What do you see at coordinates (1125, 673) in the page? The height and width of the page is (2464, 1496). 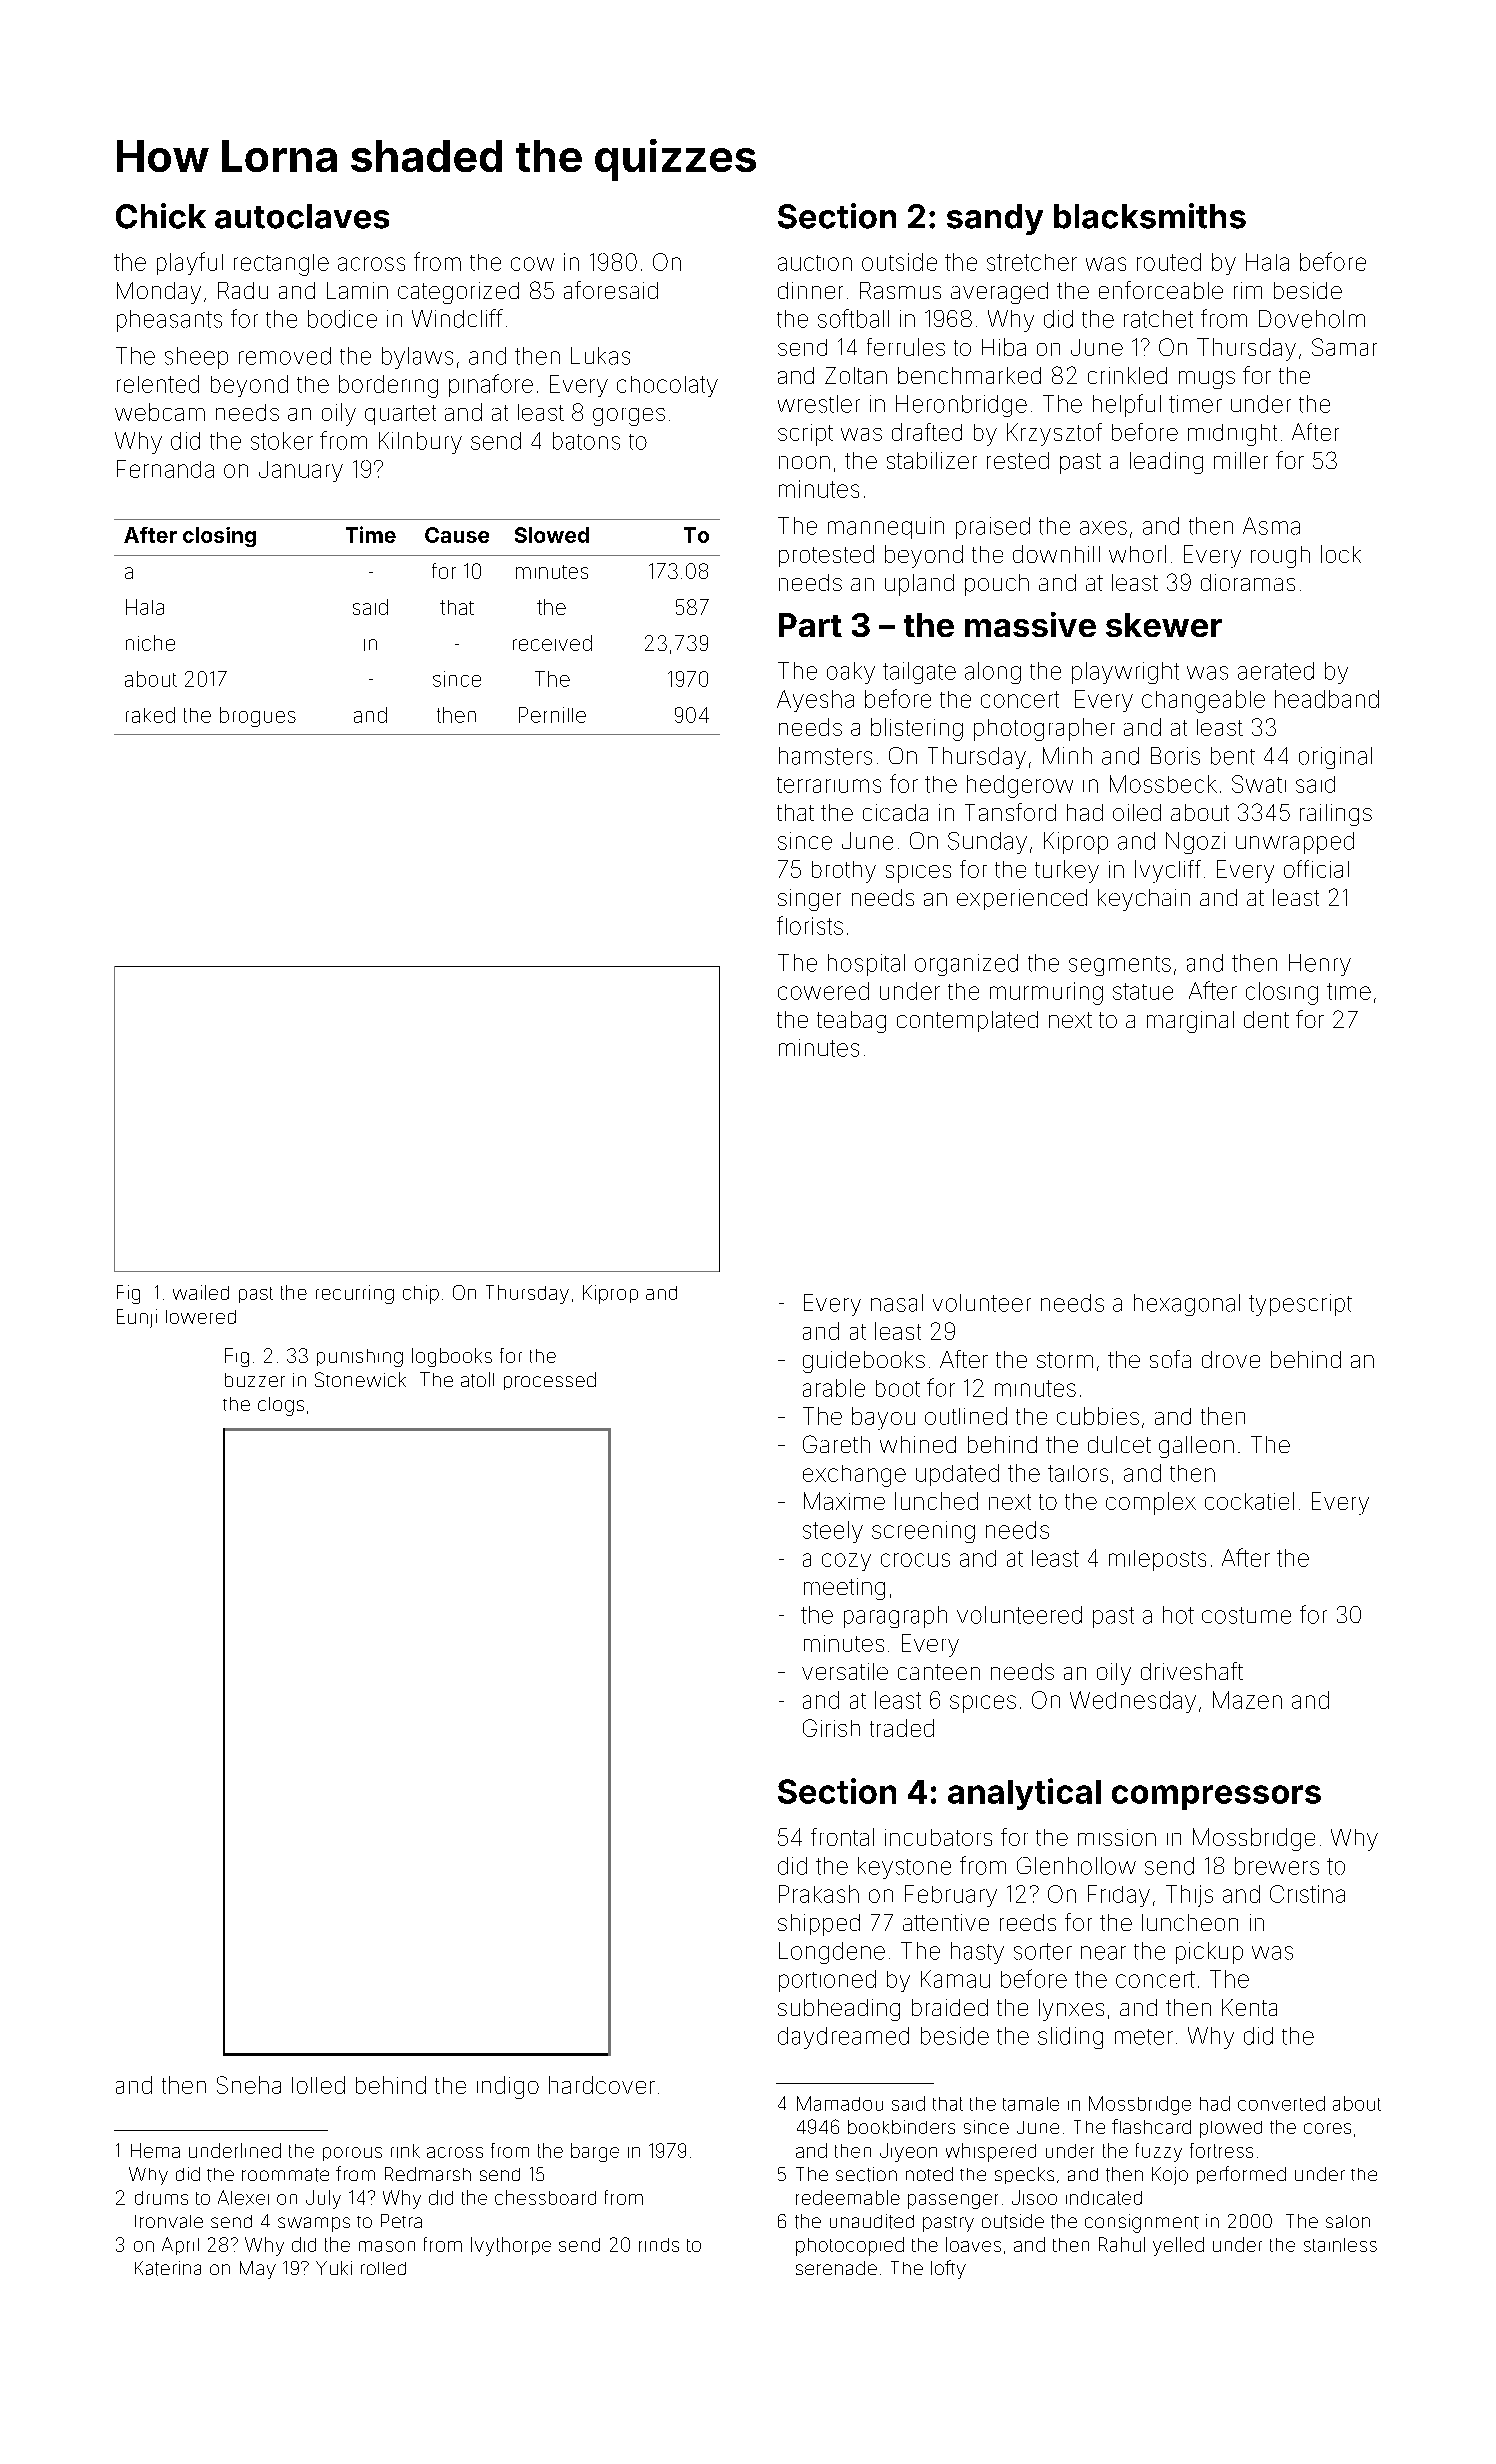 I see `playwright` at bounding box center [1125, 673].
